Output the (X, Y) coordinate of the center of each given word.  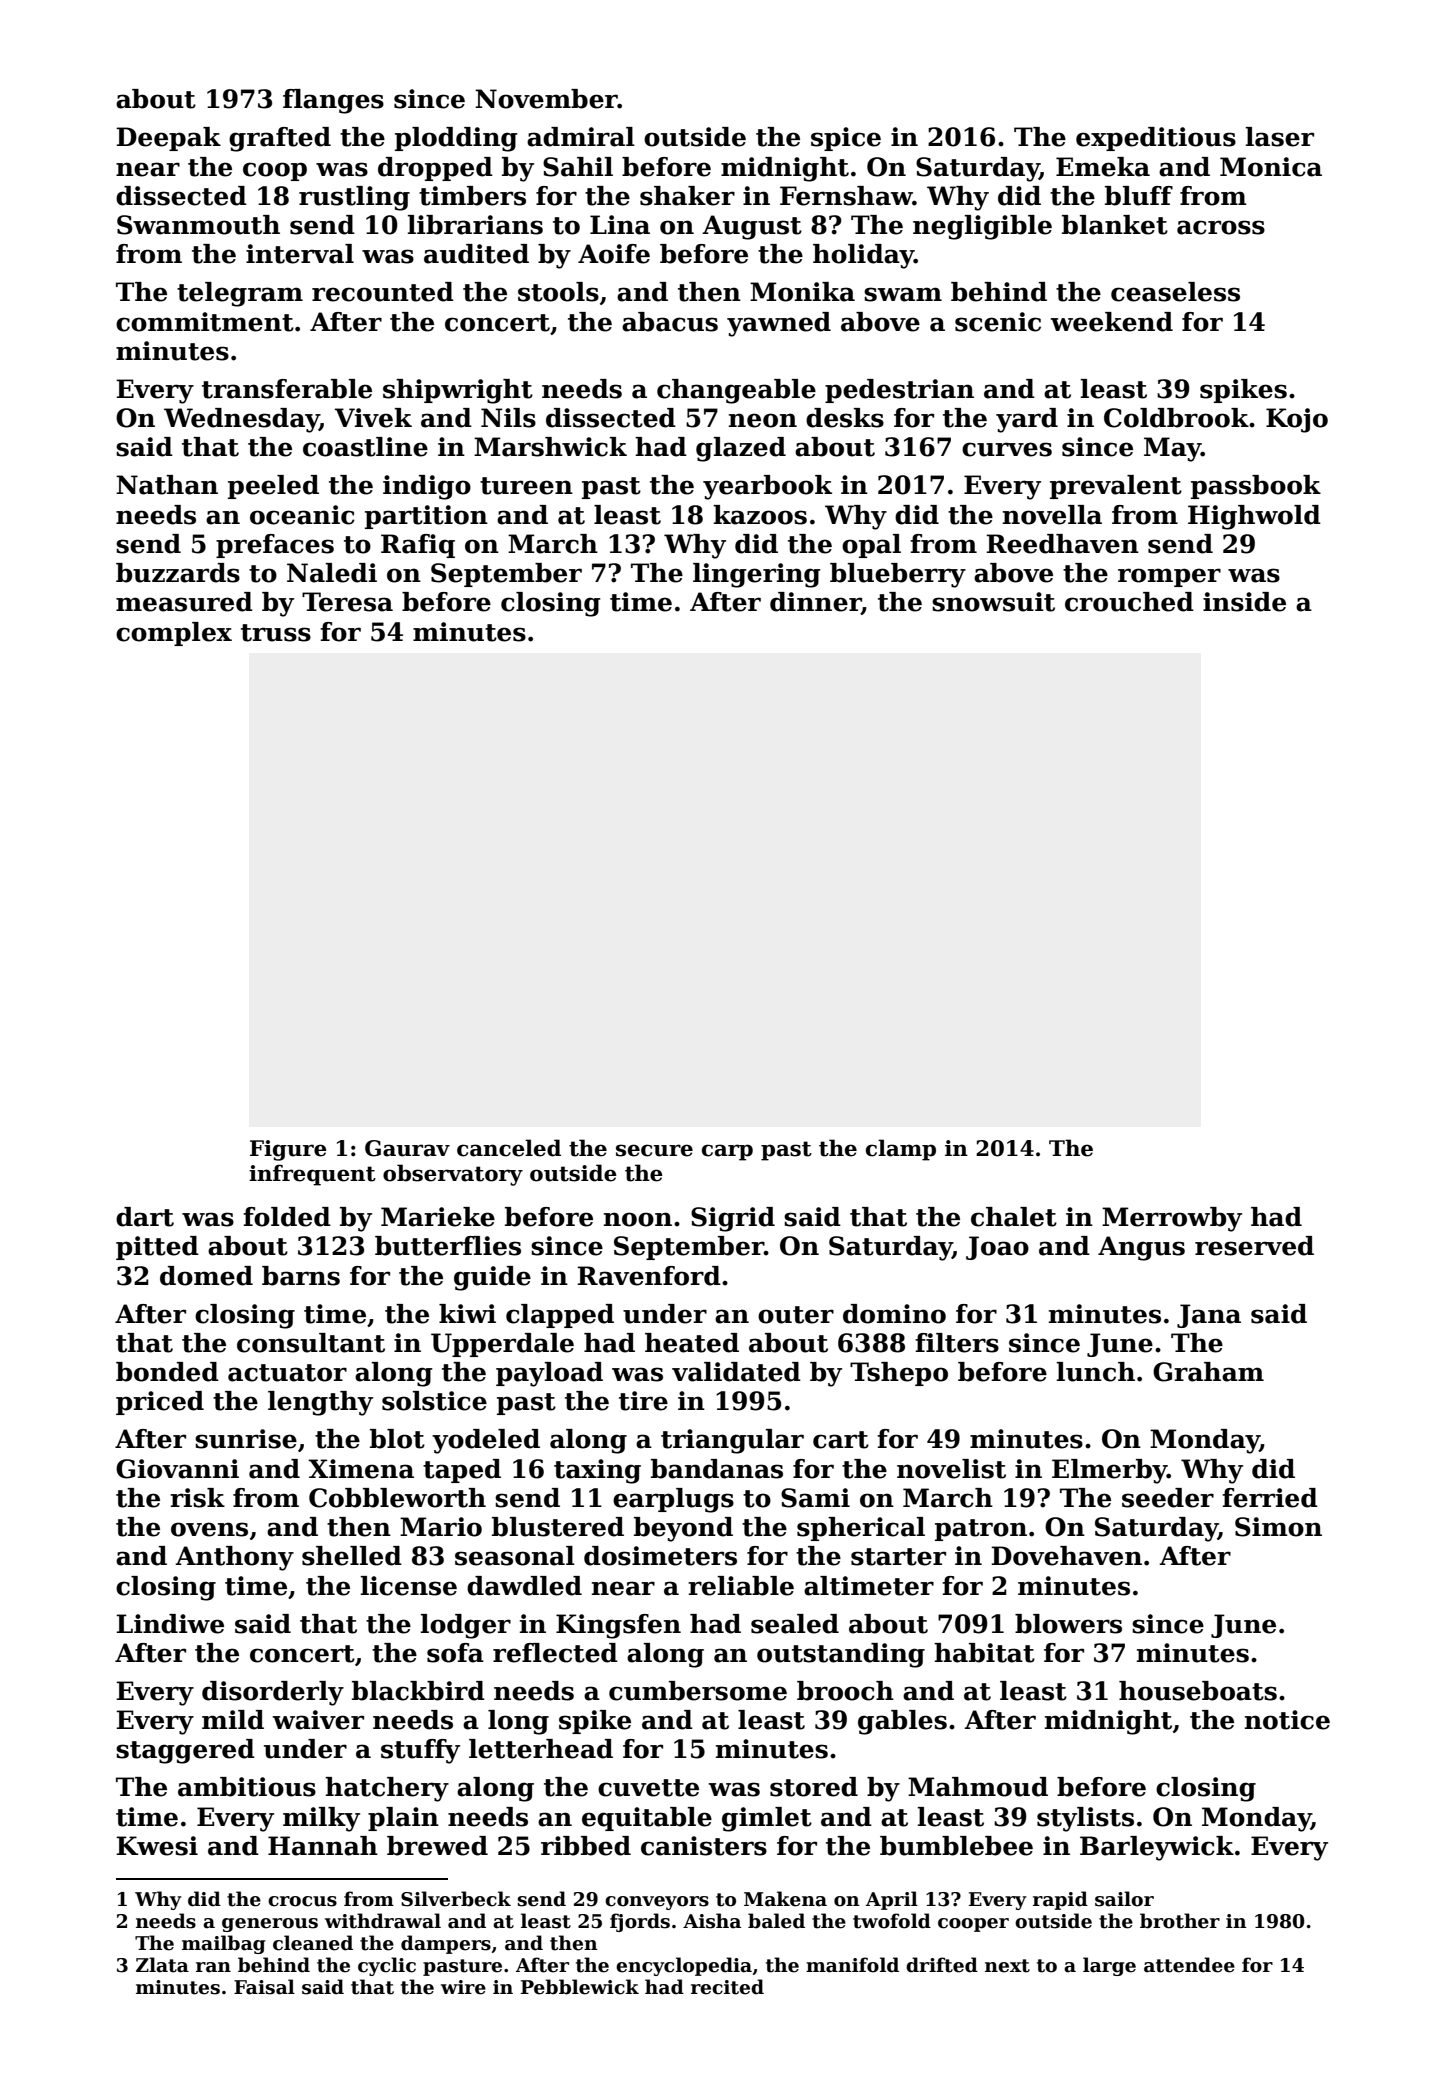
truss (276, 633)
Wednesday (241, 420)
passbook (1256, 487)
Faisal (264, 1987)
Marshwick (550, 447)
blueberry (898, 575)
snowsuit (993, 602)
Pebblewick (580, 1987)
